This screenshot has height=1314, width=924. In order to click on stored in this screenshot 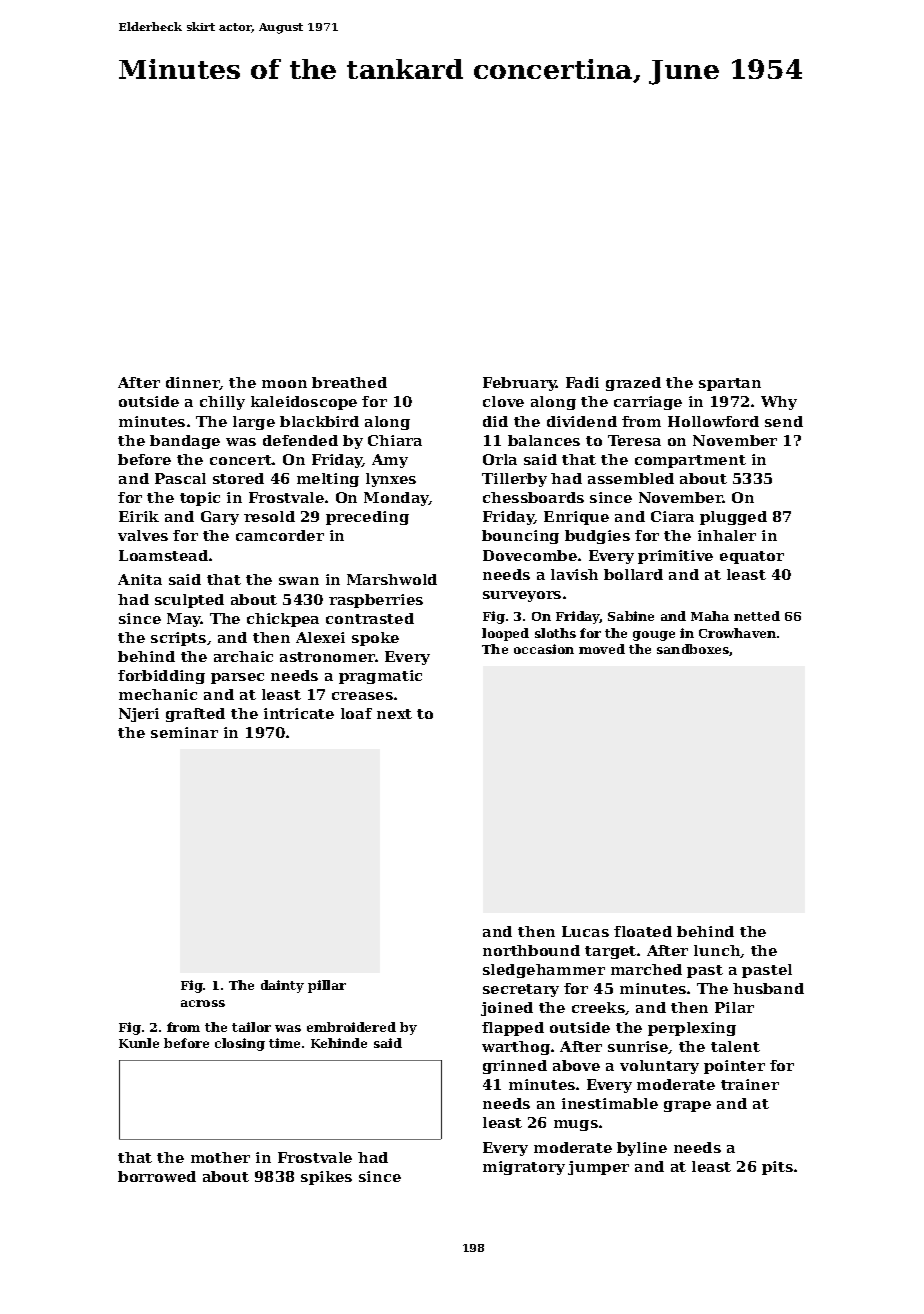, I will do `click(238, 478)`.
